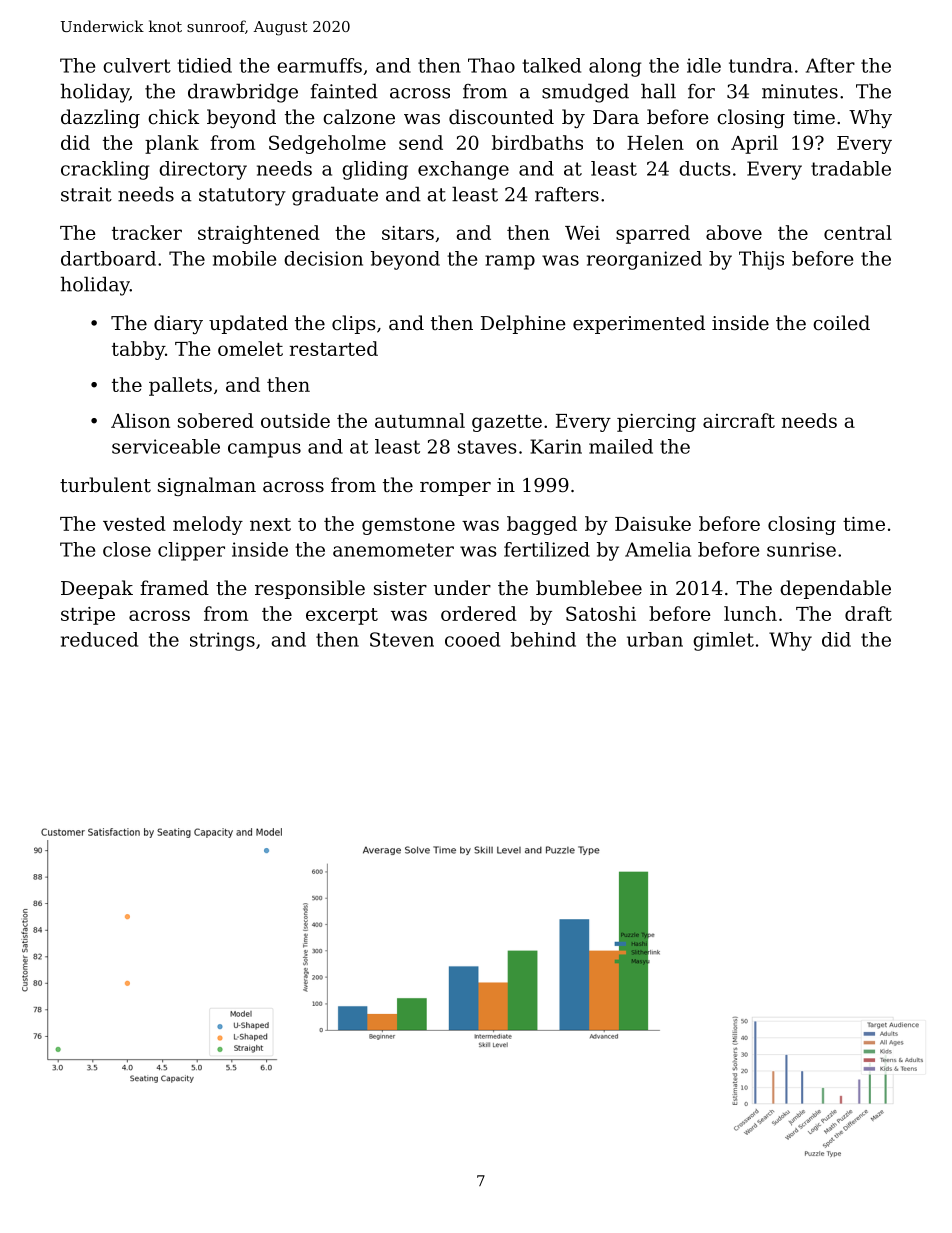 The width and height of the document is (952, 1233). Describe the element at coordinates (243, 93) in the document. I see `drawbridge` at that location.
